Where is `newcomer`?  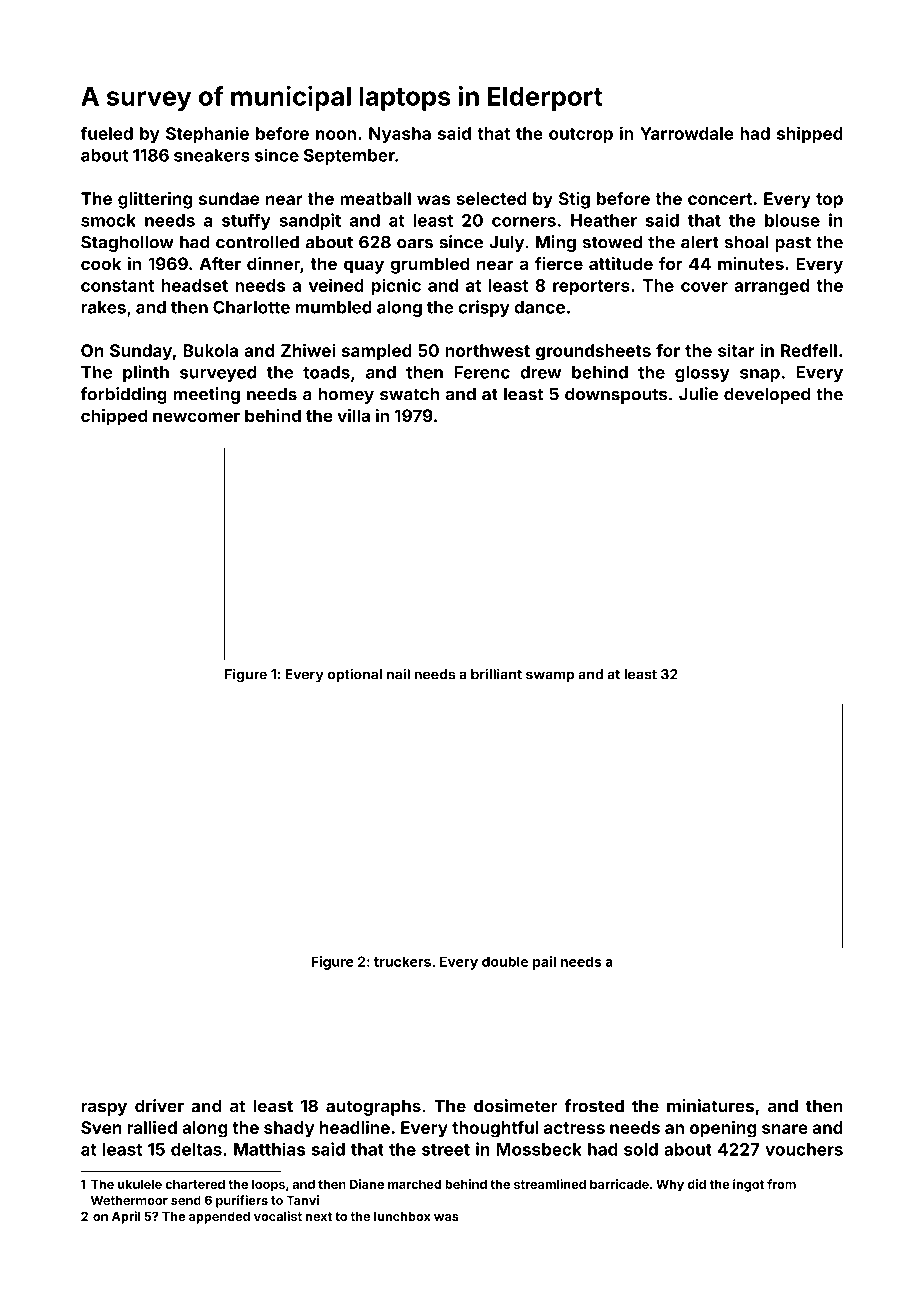 newcomer is located at coordinates (196, 417).
